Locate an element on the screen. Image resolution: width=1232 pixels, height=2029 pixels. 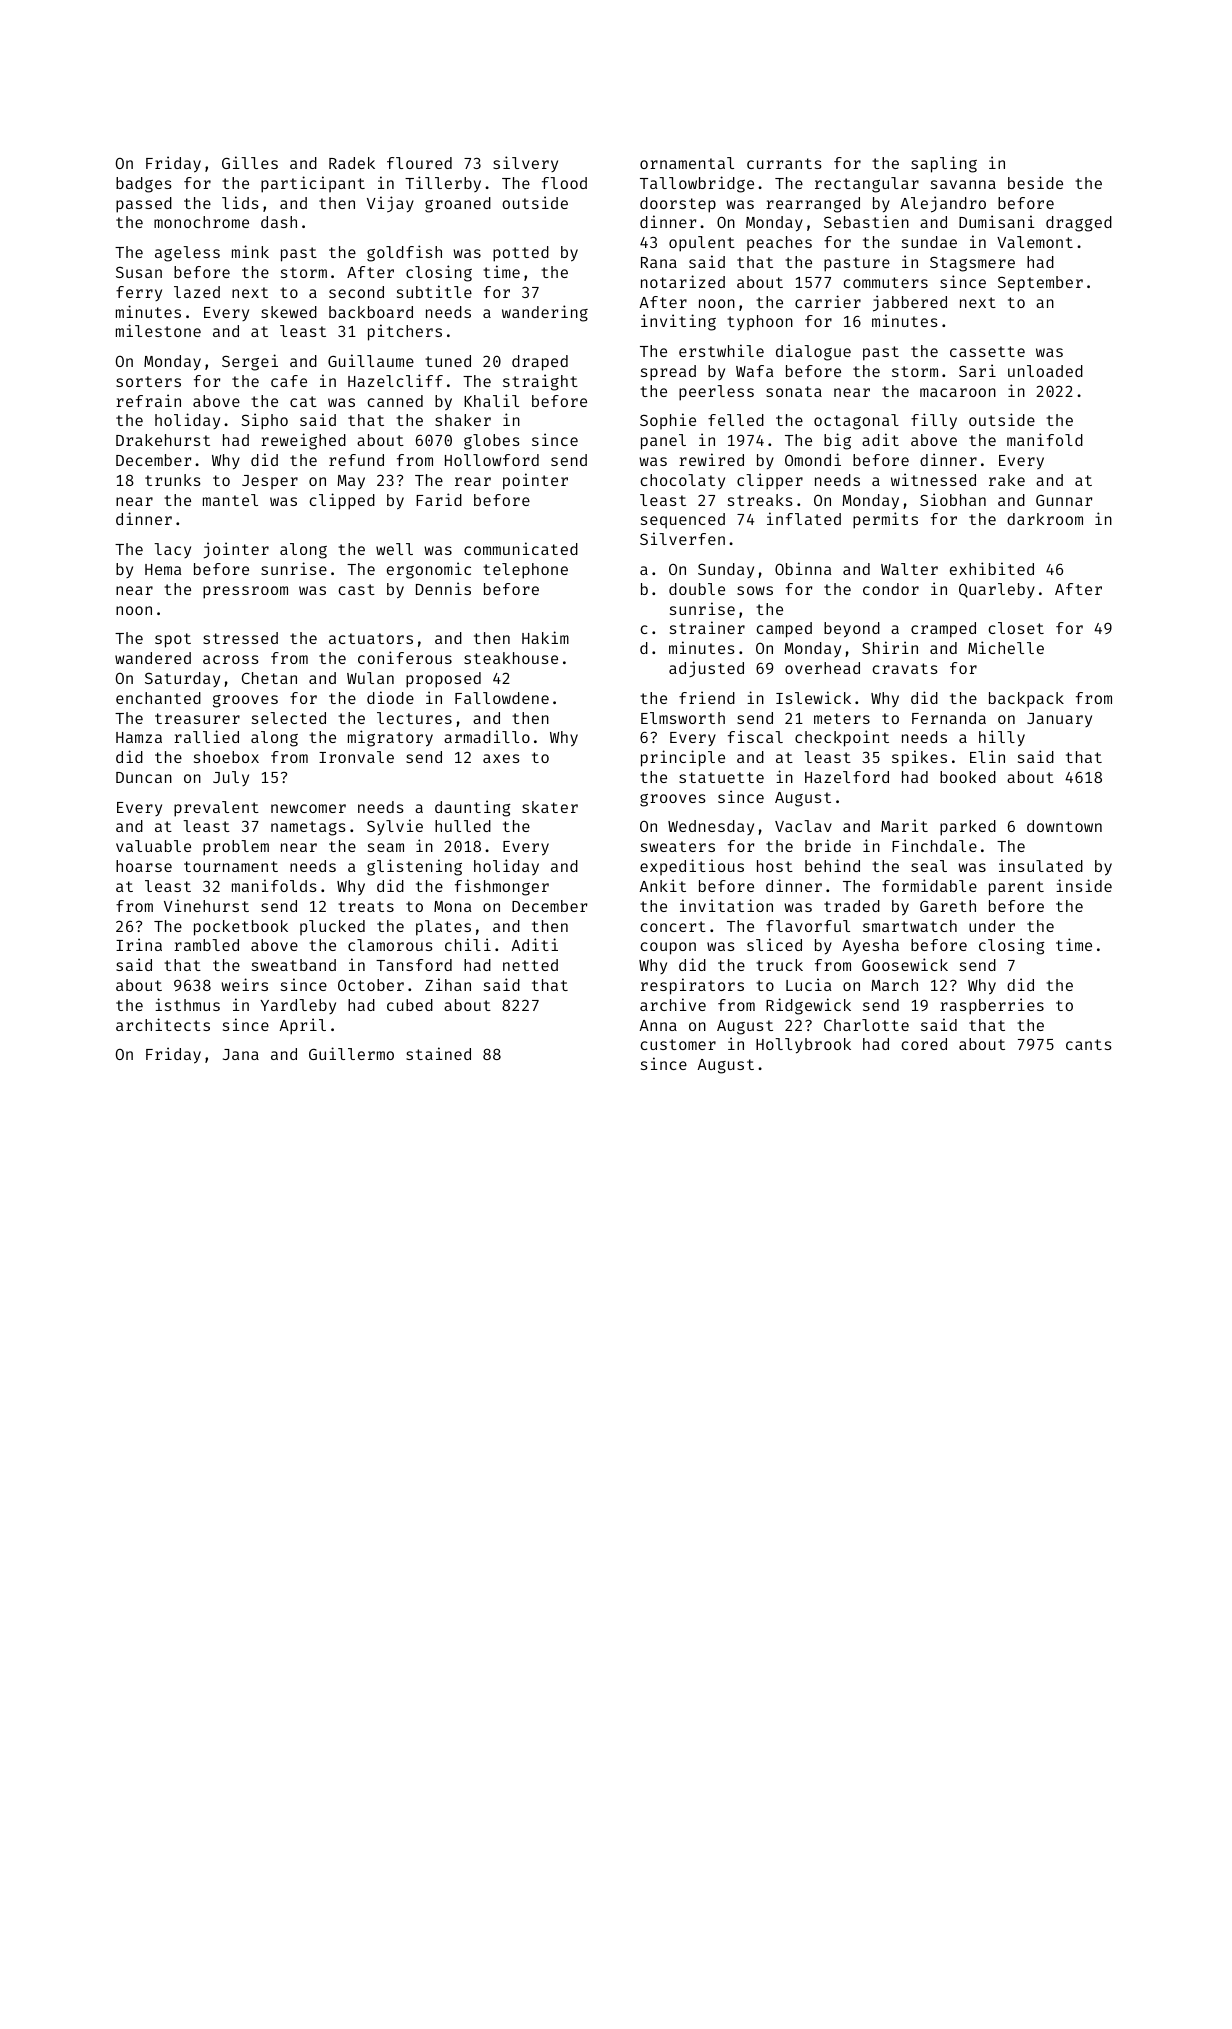
stained is located at coordinates (438, 1053).
